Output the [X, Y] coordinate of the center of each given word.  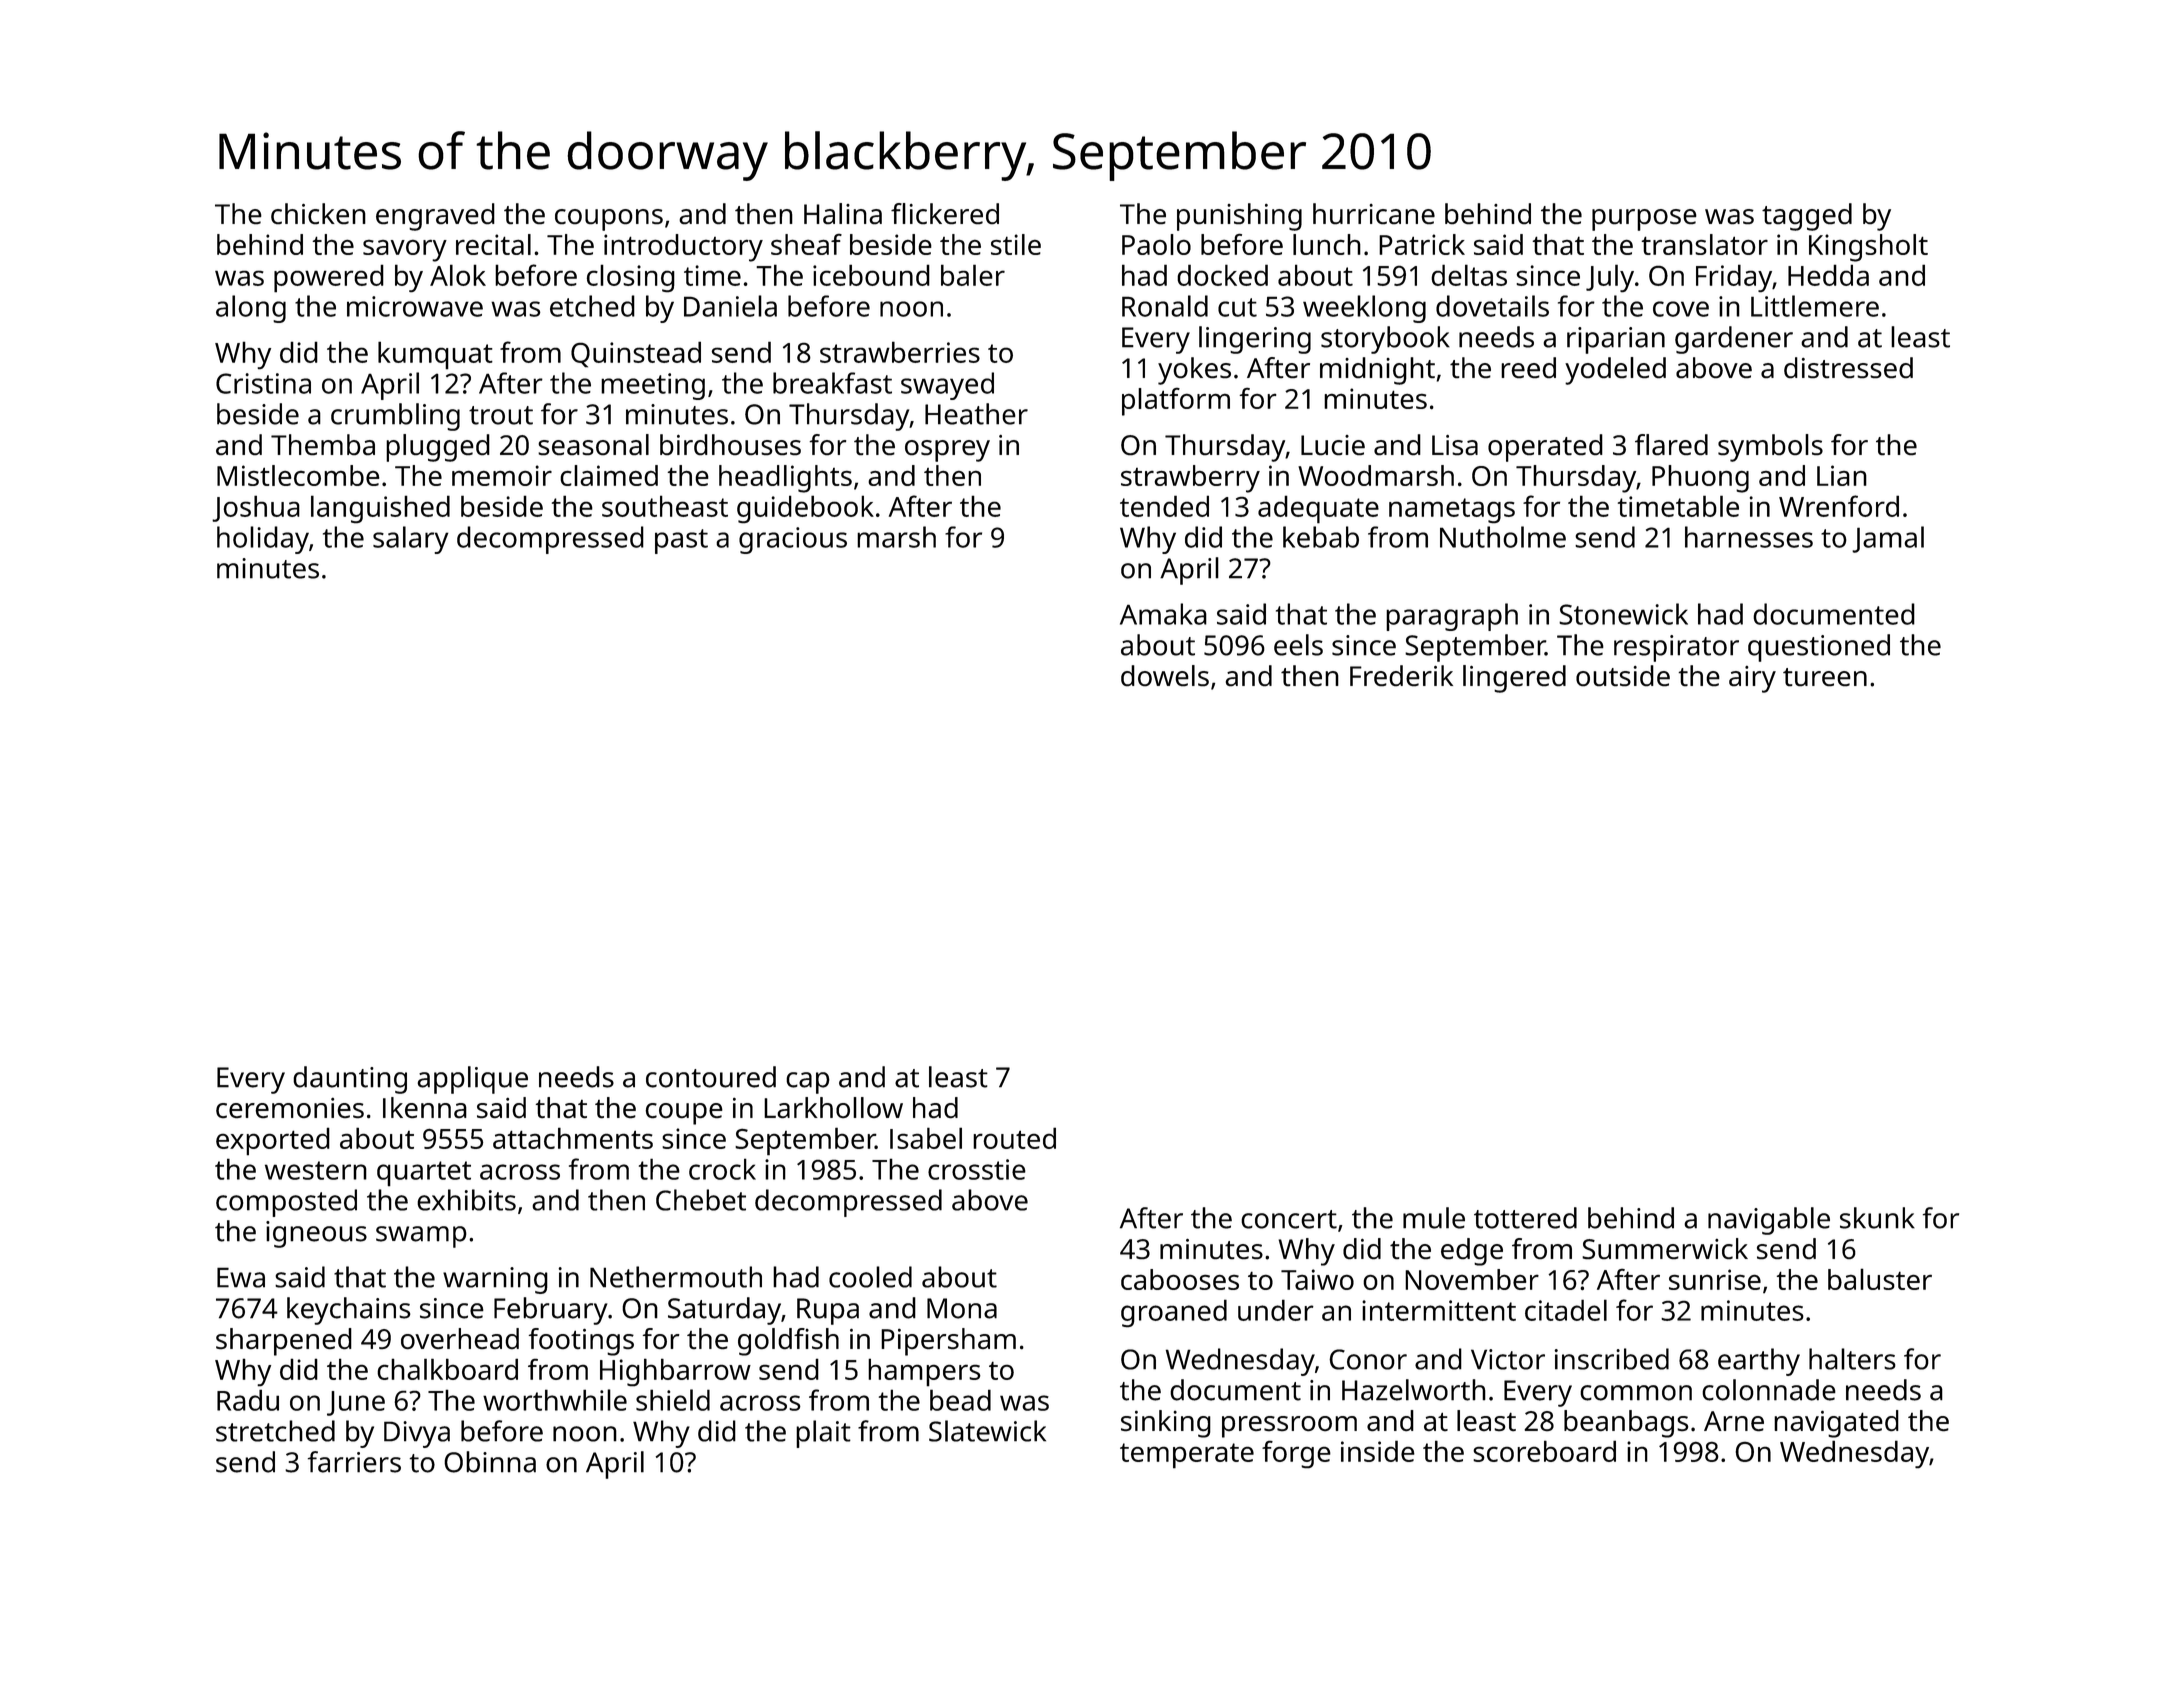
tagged [1807, 217]
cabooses [1180, 1279]
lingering [1255, 340]
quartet [424, 1174]
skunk [1877, 1218]
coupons [609, 220]
